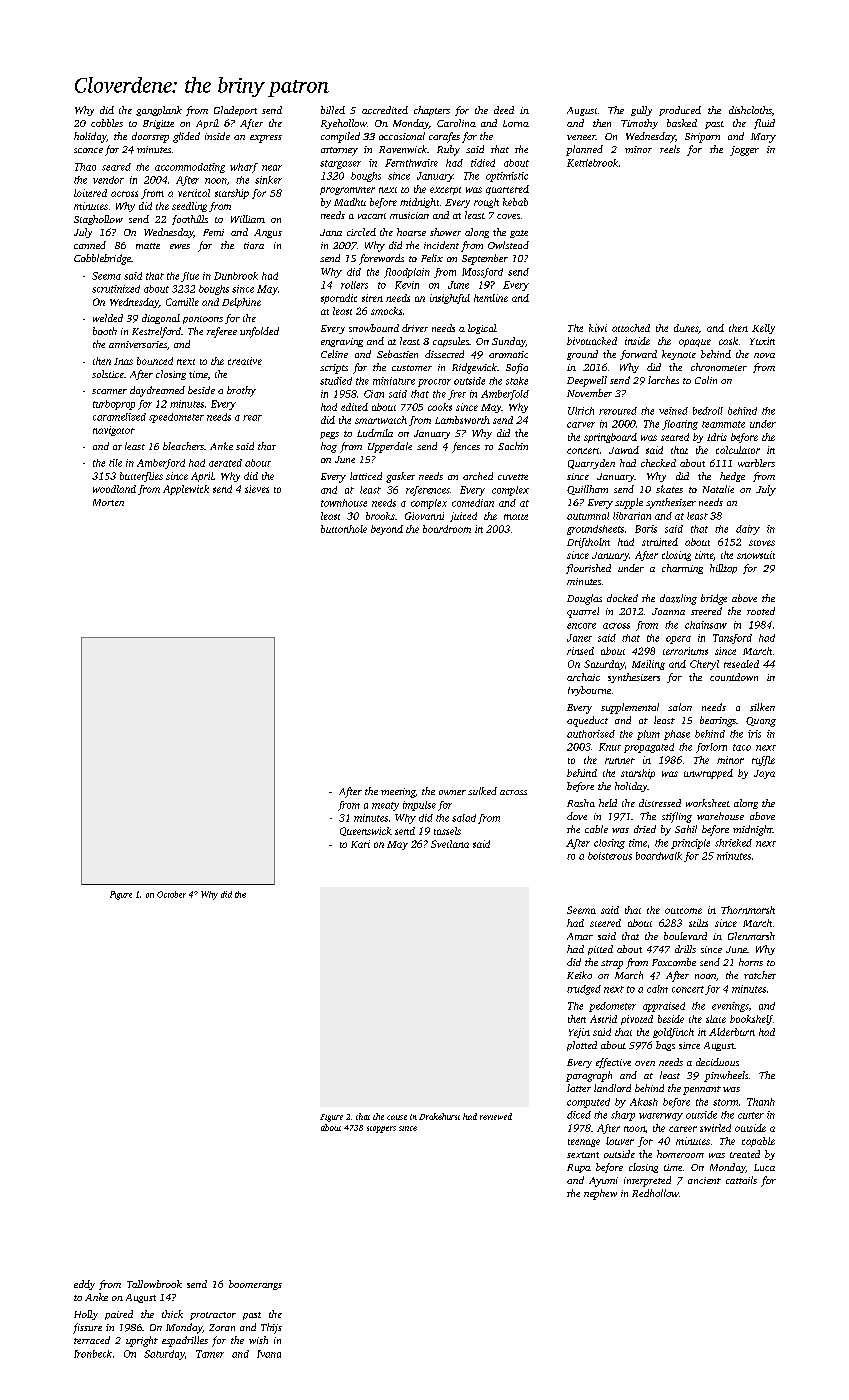  I want to click on Thao, so click(85, 167).
